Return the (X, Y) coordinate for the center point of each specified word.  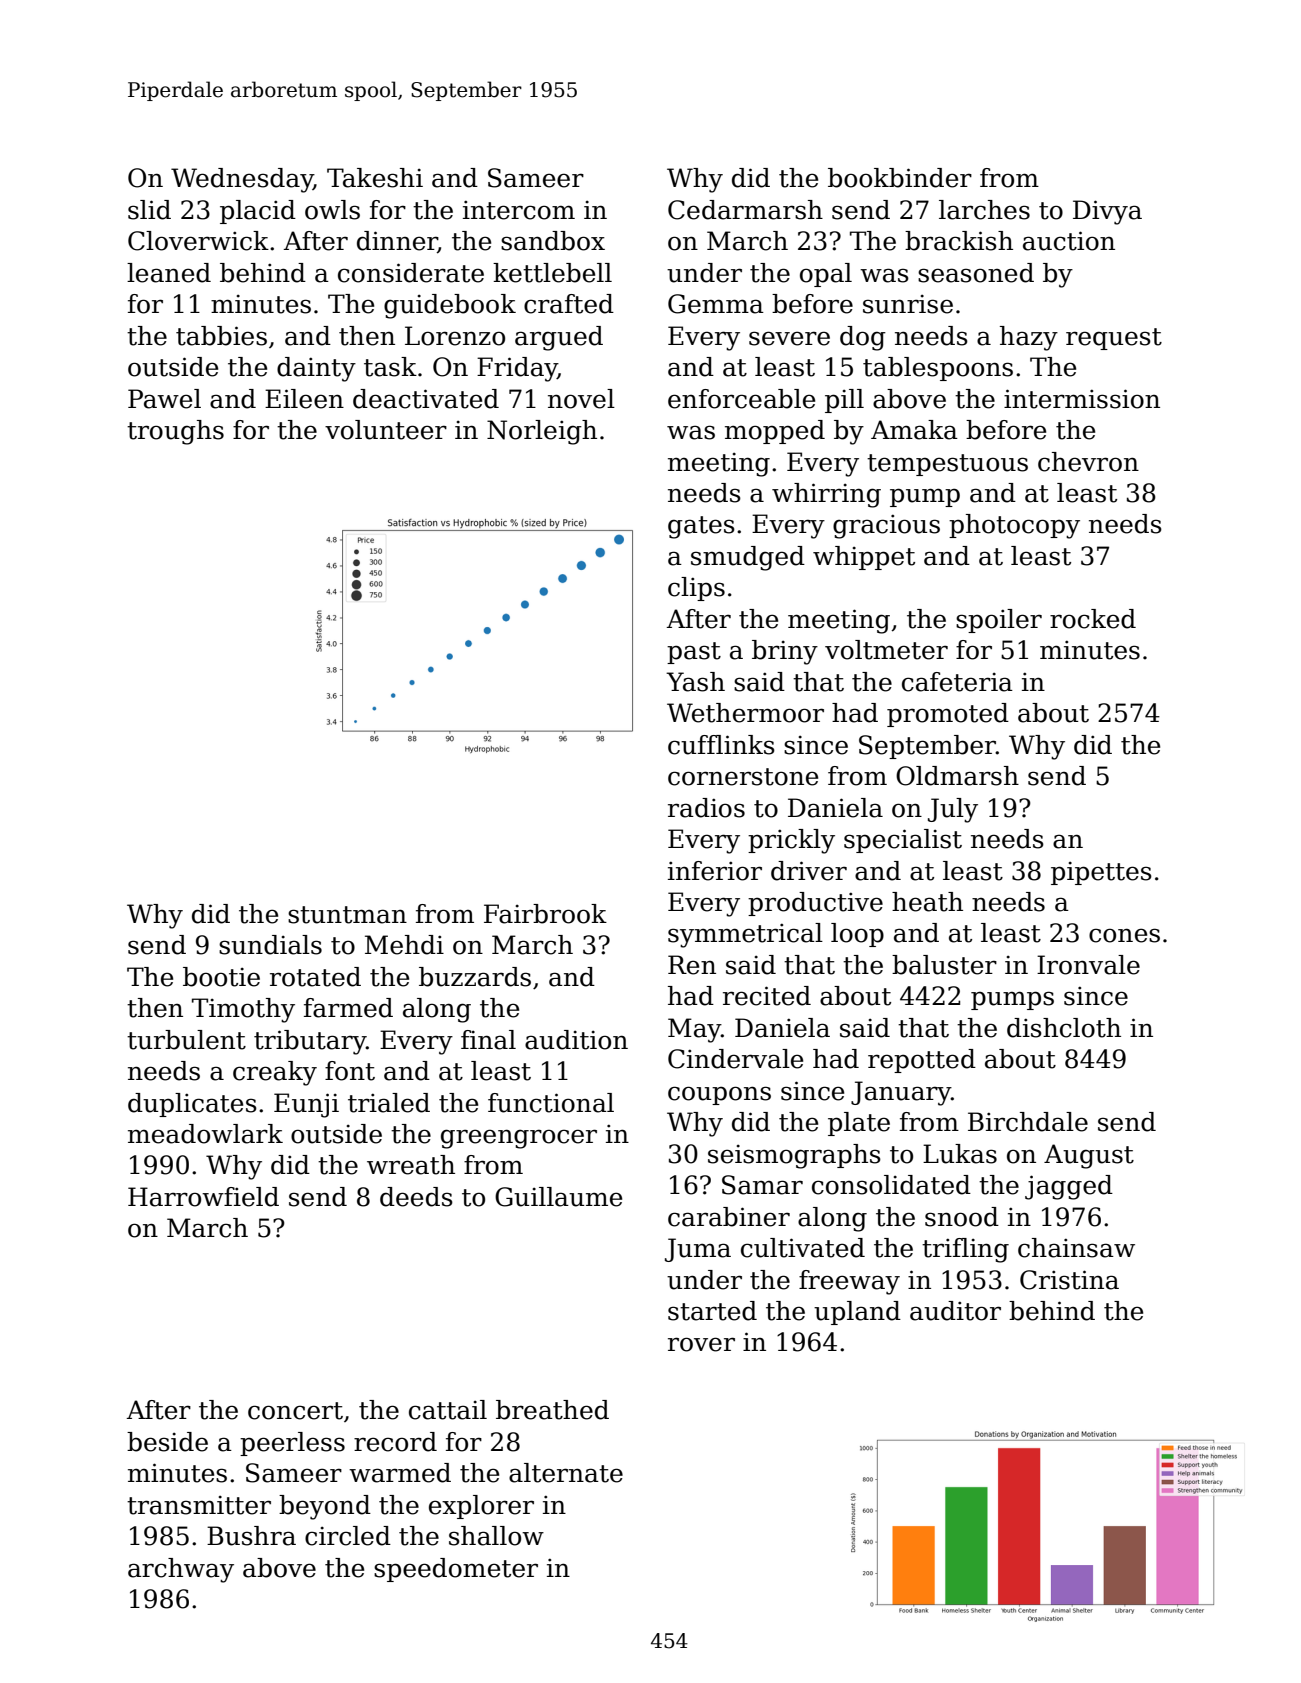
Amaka (914, 430)
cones (1124, 935)
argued (559, 338)
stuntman (347, 915)
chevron (1088, 462)
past (694, 653)
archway (181, 1570)
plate (859, 1124)
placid (258, 212)
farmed (348, 1008)
